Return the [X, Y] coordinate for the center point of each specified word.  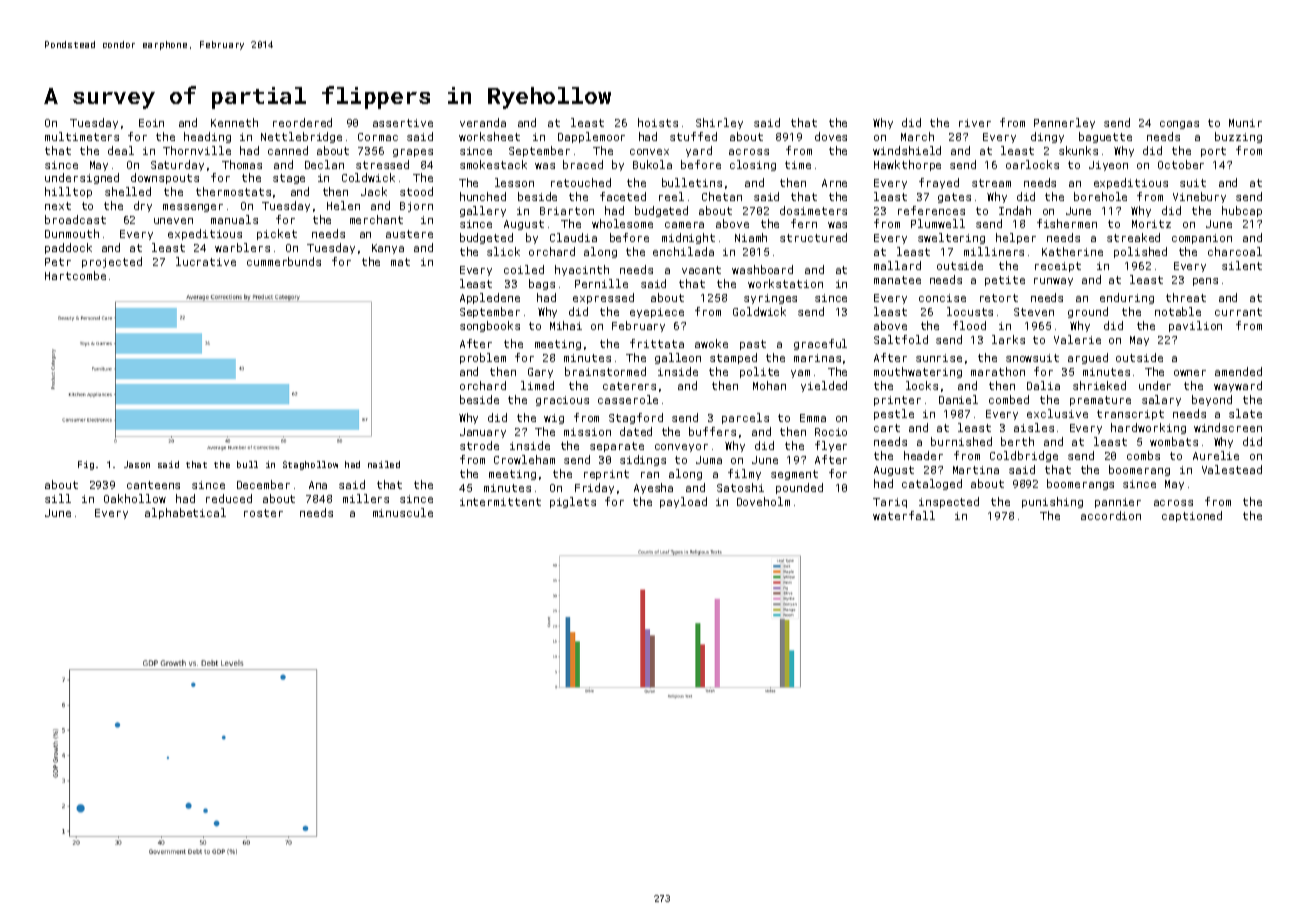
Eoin [151, 123]
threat [1186, 297]
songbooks [490, 326]
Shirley [719, 123]
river [975, 123]
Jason [137, 464]
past [753, 345]
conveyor [681, 448]
